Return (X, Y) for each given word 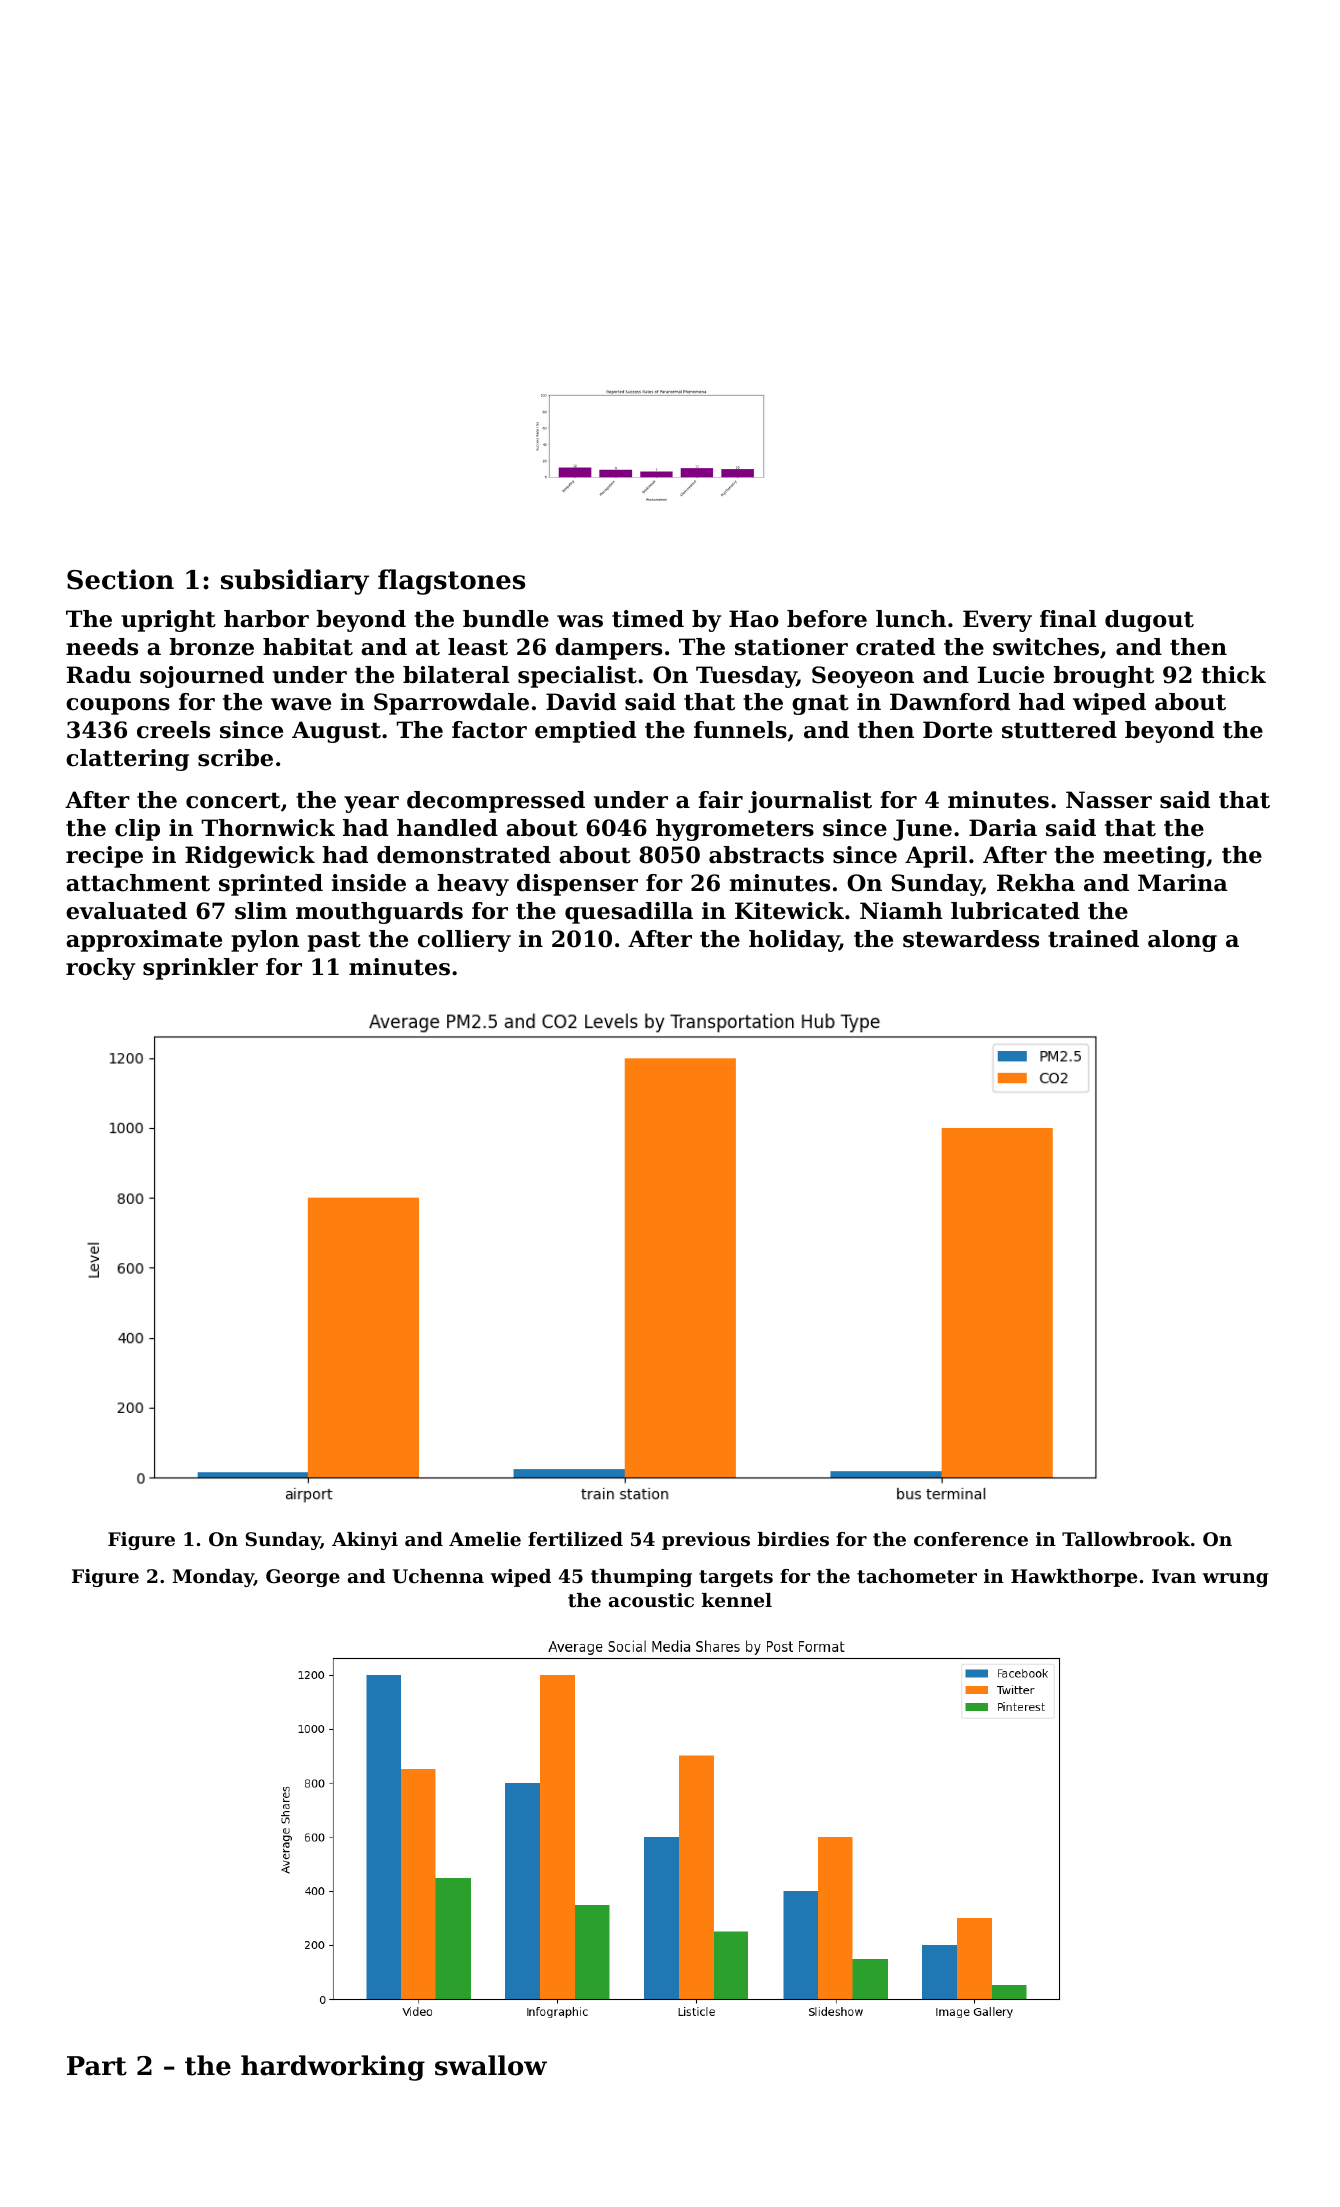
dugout (1149, 621)
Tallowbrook (1126, 1539)
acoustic (651, 1600)
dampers (608, 649)
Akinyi (365, 1541)
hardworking (333, 2068)
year (371, 804)
